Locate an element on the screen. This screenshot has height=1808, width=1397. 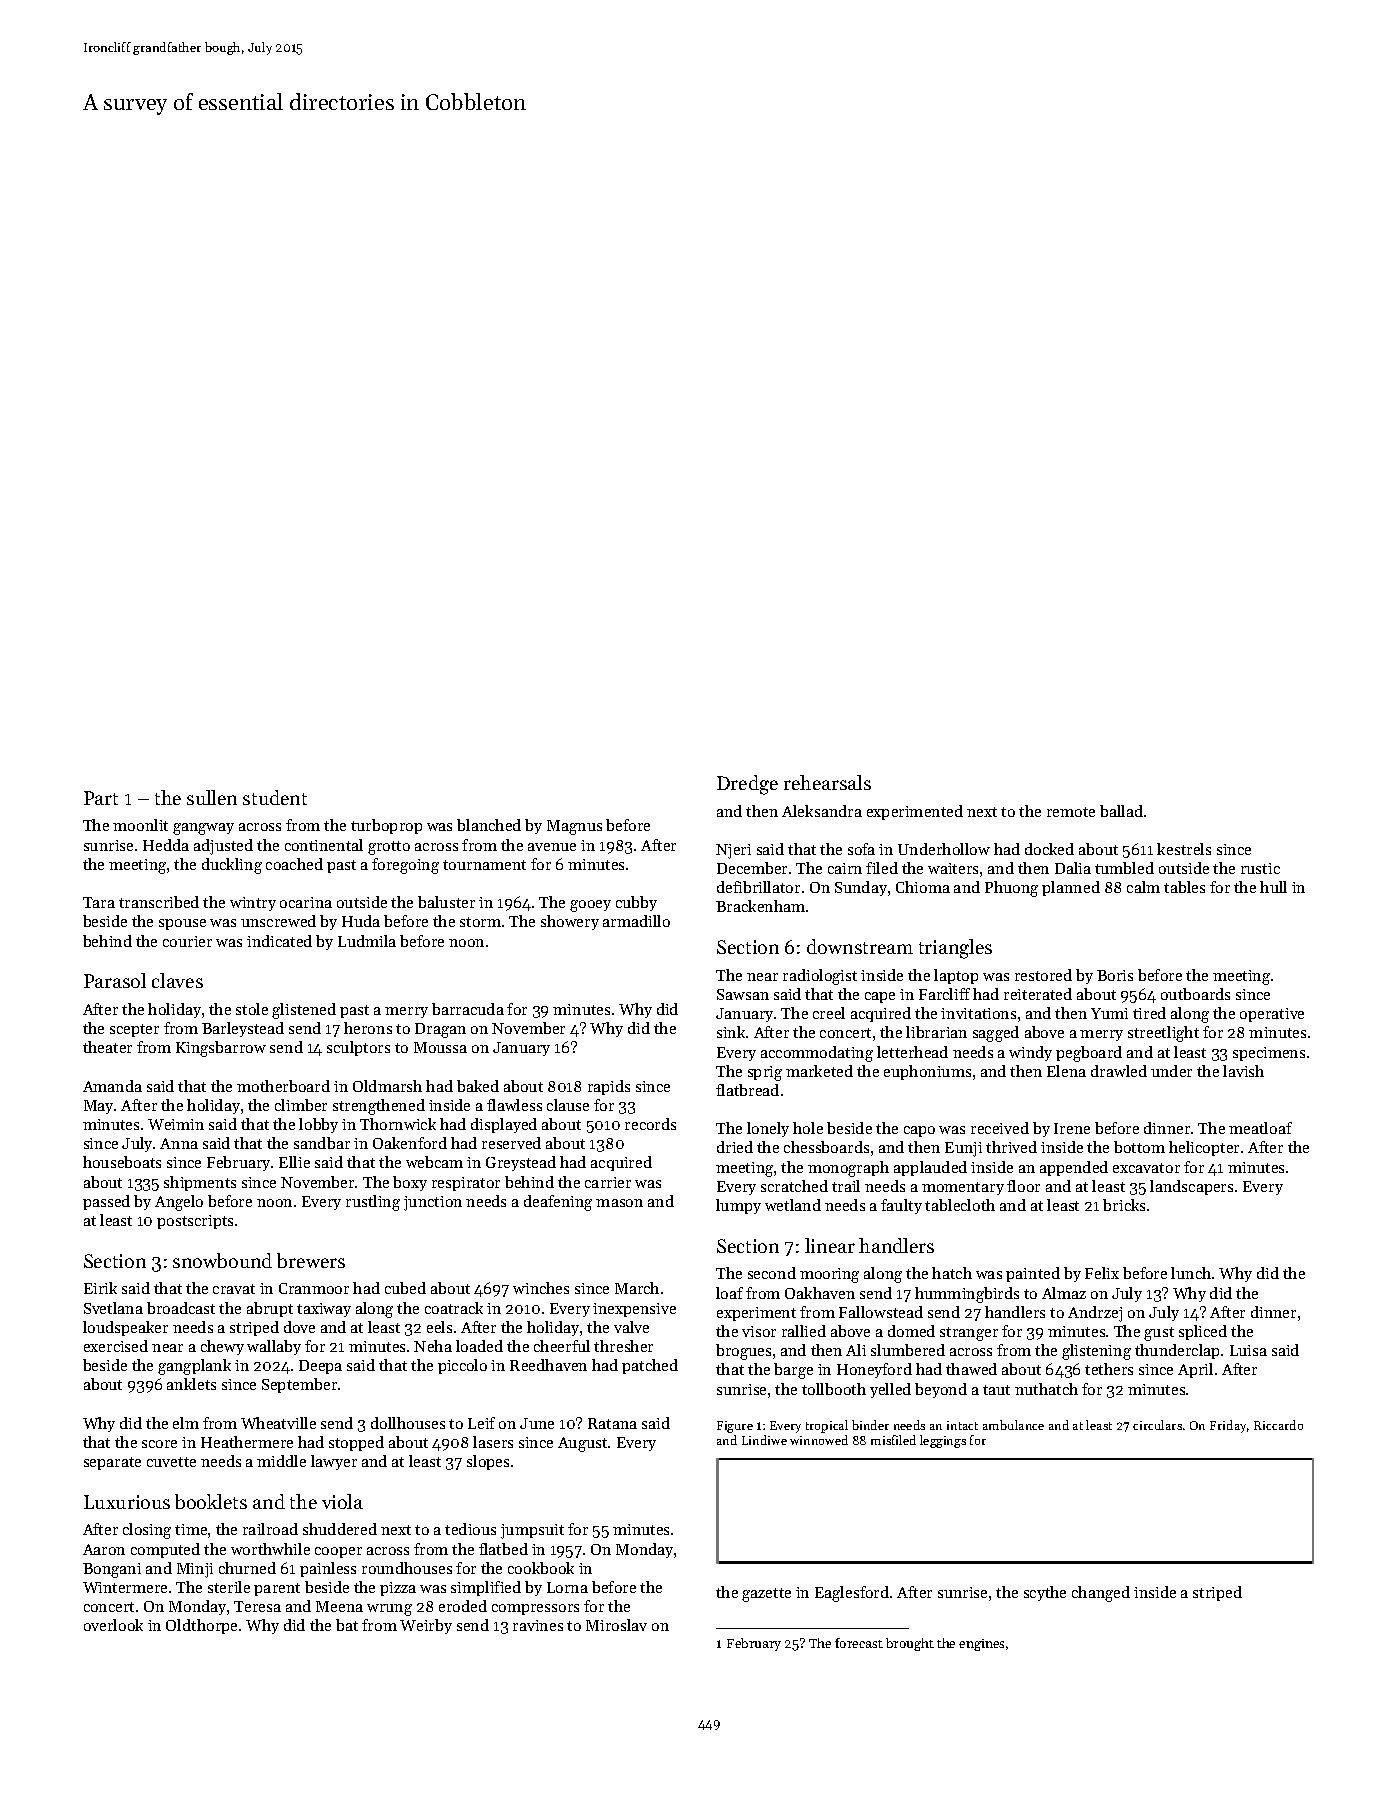
middle is located at coordinates (281, 1461).
